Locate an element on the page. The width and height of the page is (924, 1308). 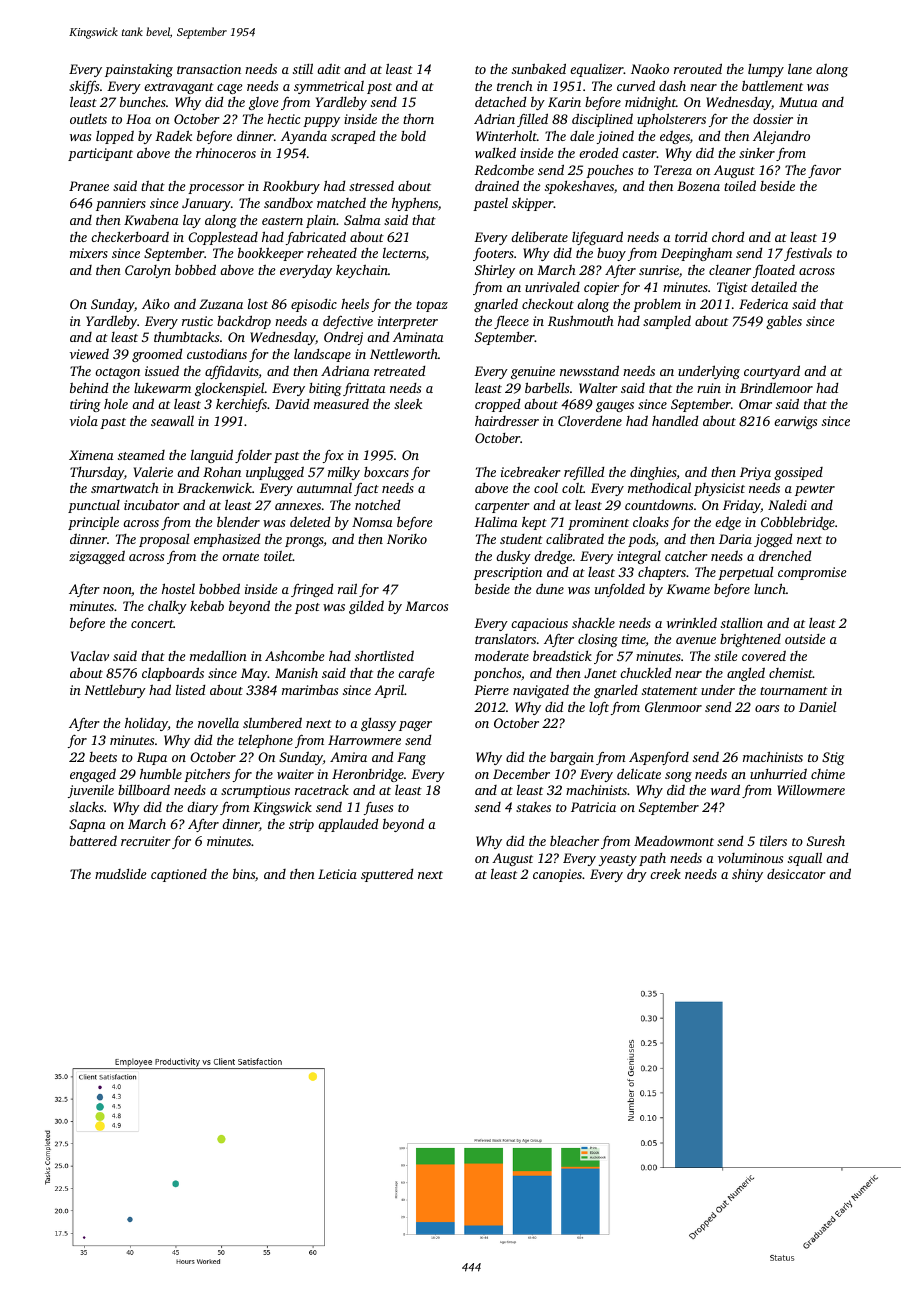
incubator is located at coordinates (152, 505).
